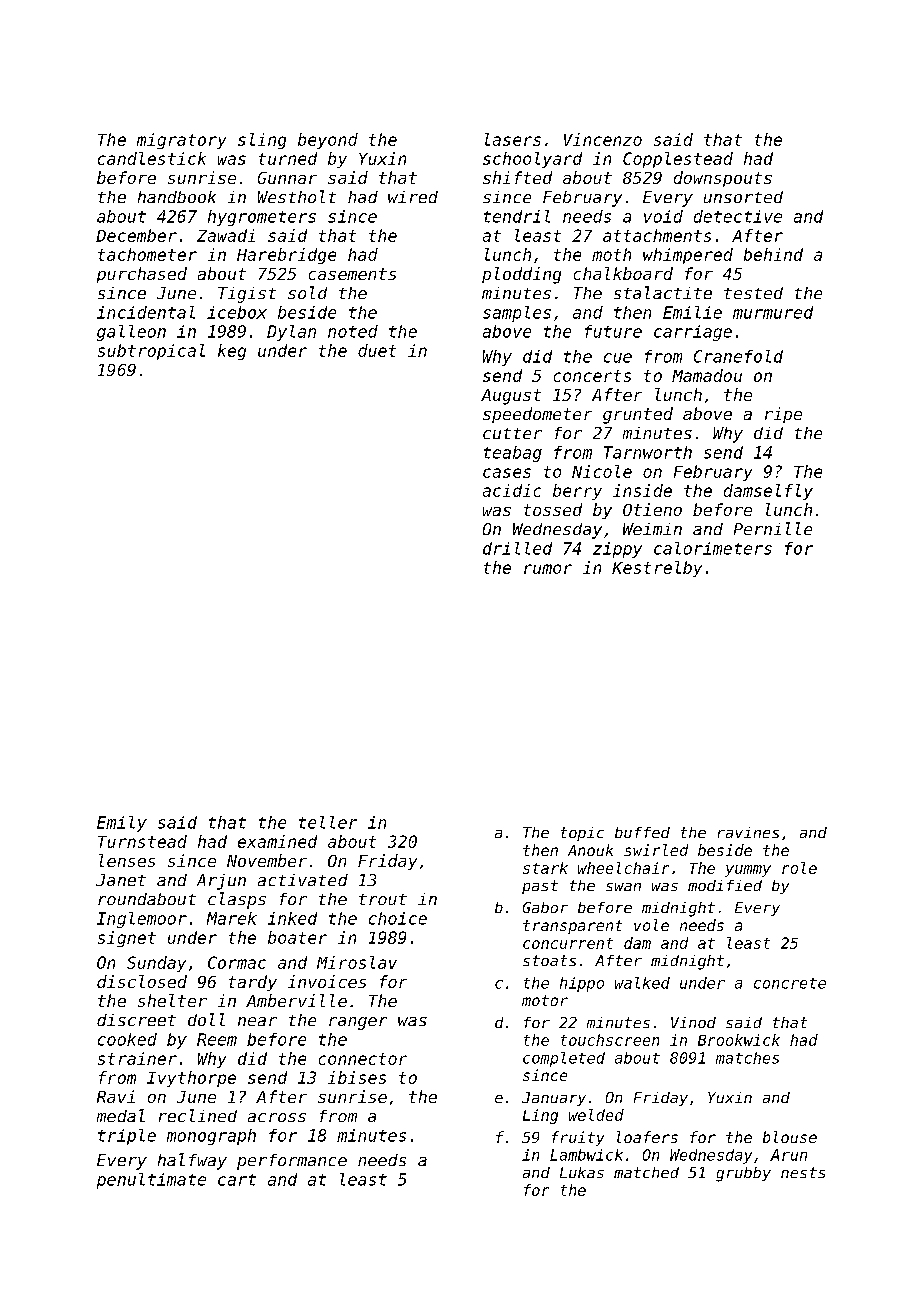 The width and height of the screenshot is (924, 1314). I want to click on keg, so click(232, 352).
